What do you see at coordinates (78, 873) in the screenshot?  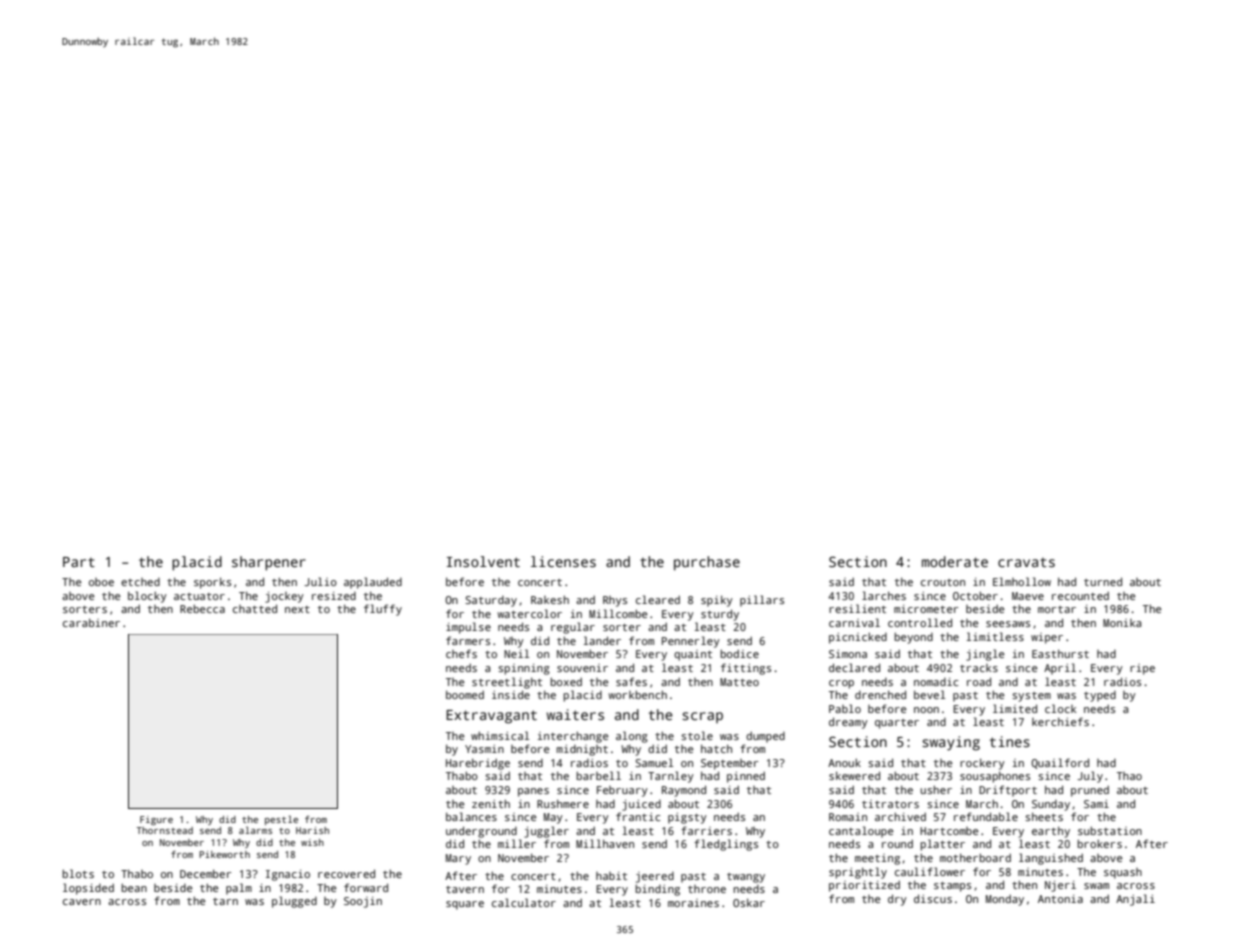 I see `blots` at bounding box center [78, 873].
